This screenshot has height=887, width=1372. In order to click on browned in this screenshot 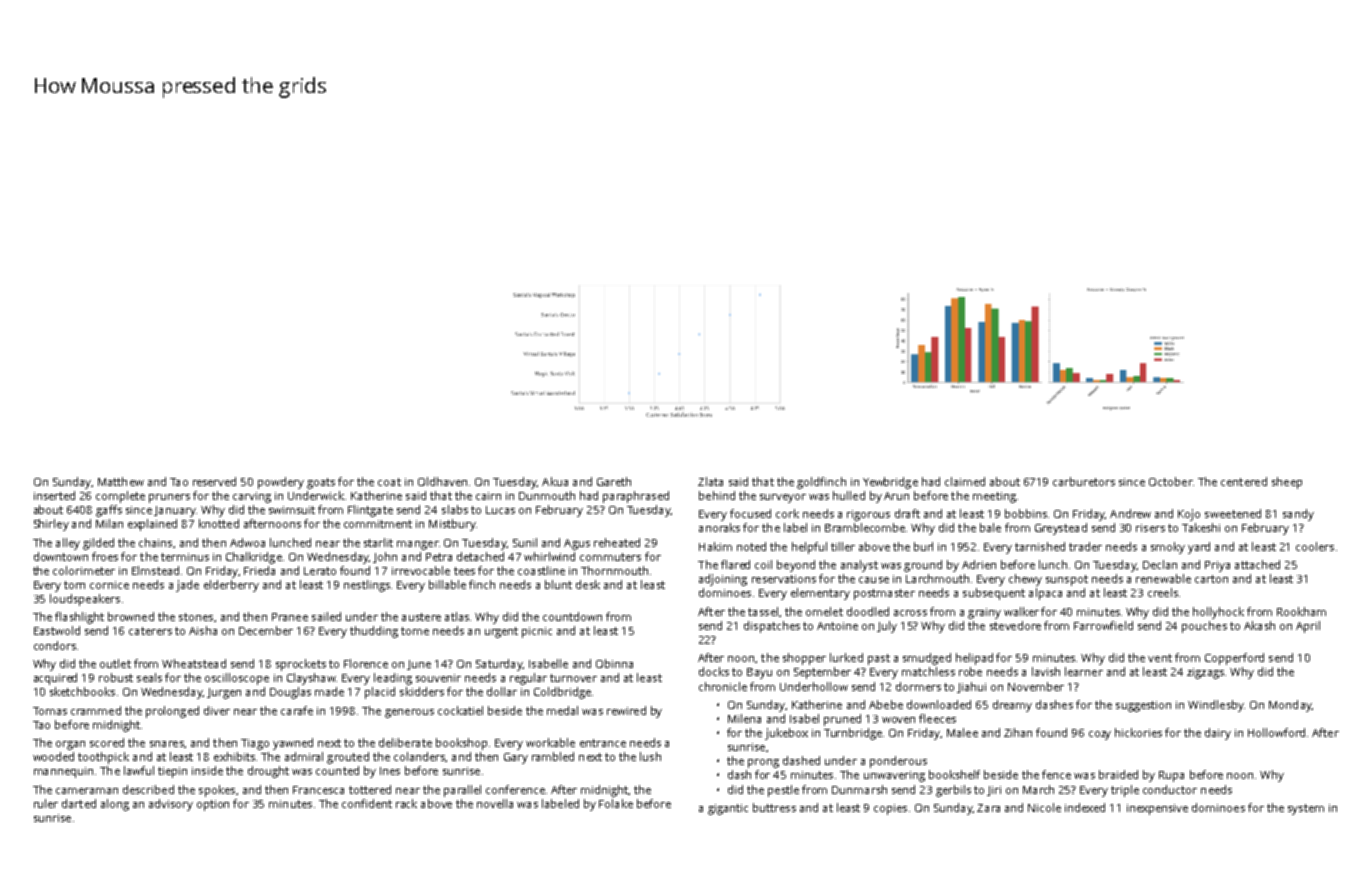, I will do `click(131, 616)`.
